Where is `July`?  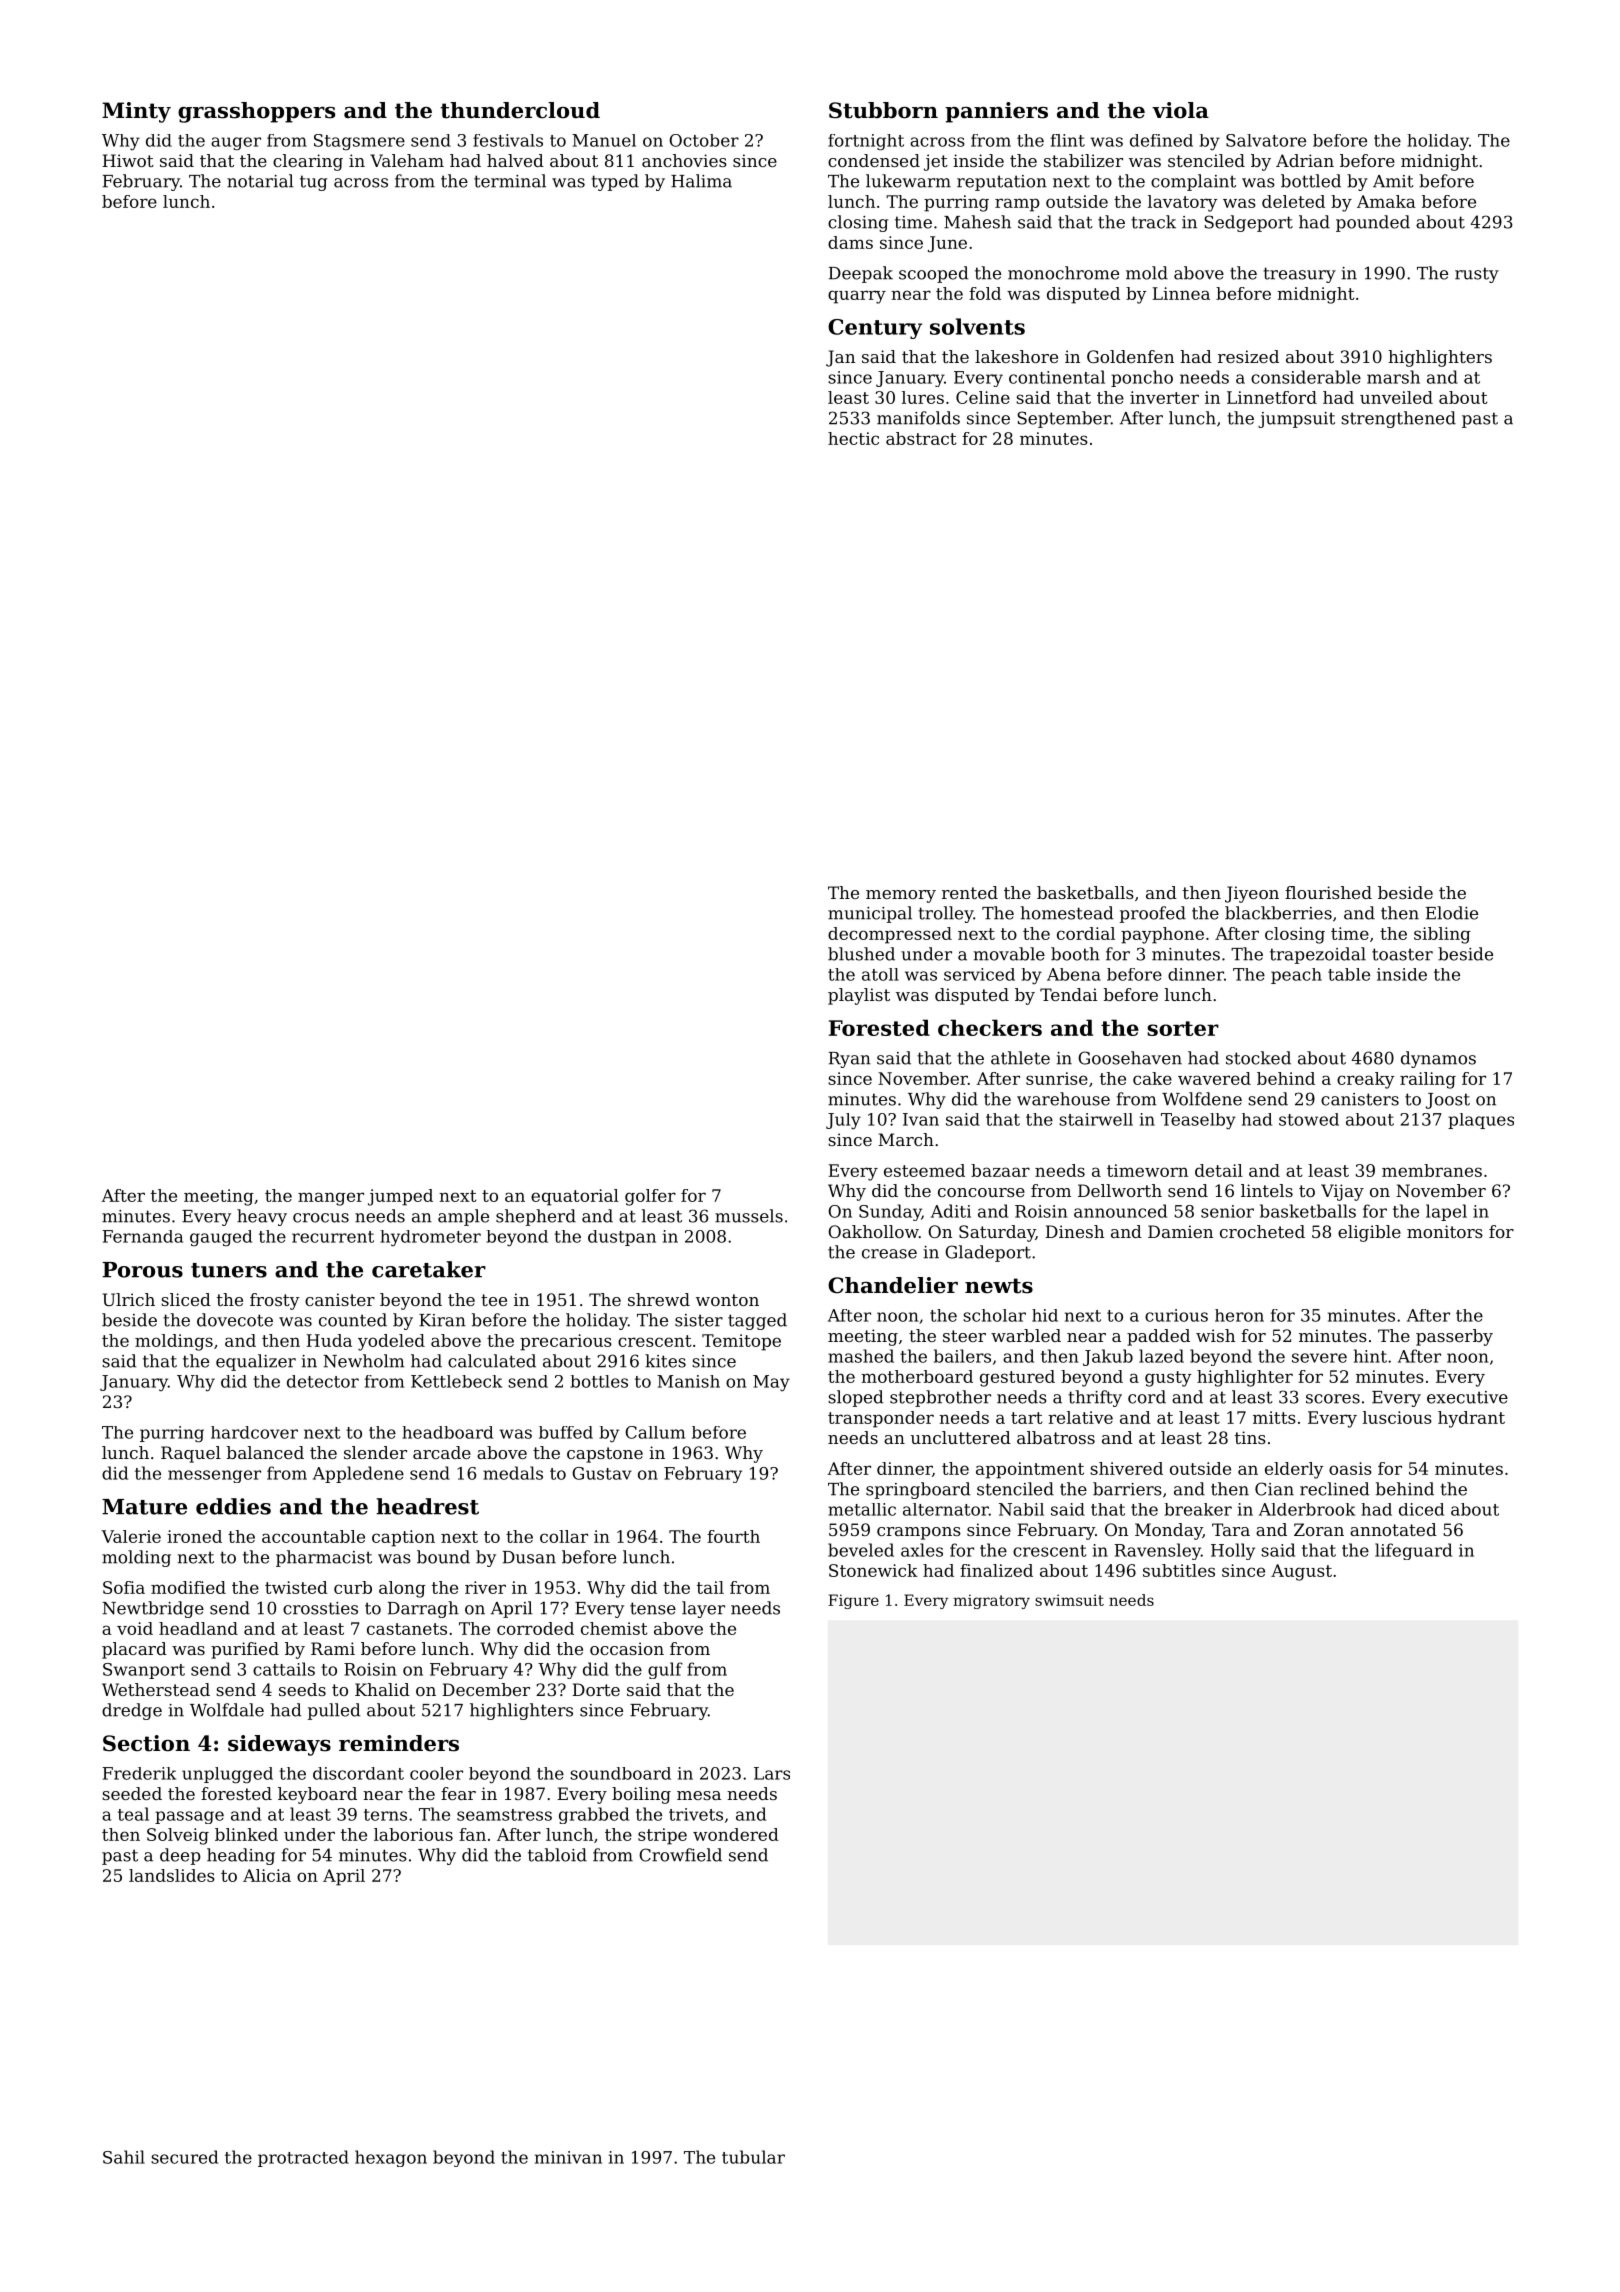 July is located at coordinates (843, 1121).
